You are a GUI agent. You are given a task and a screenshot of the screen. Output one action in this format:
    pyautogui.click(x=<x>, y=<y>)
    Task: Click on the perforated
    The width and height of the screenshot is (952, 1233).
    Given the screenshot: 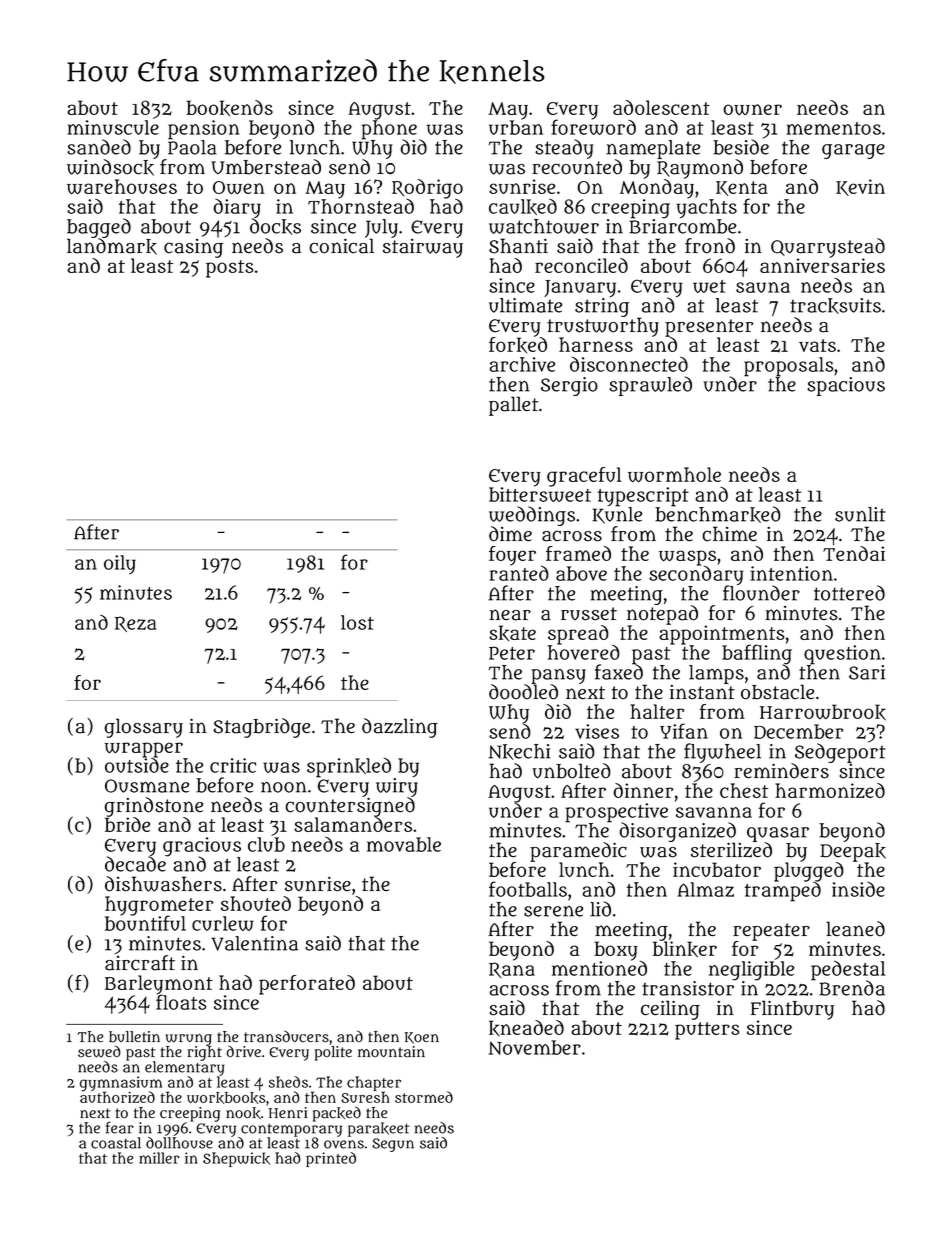 What is the action you would take?
    pyautogui.click(x=307, y=985)
